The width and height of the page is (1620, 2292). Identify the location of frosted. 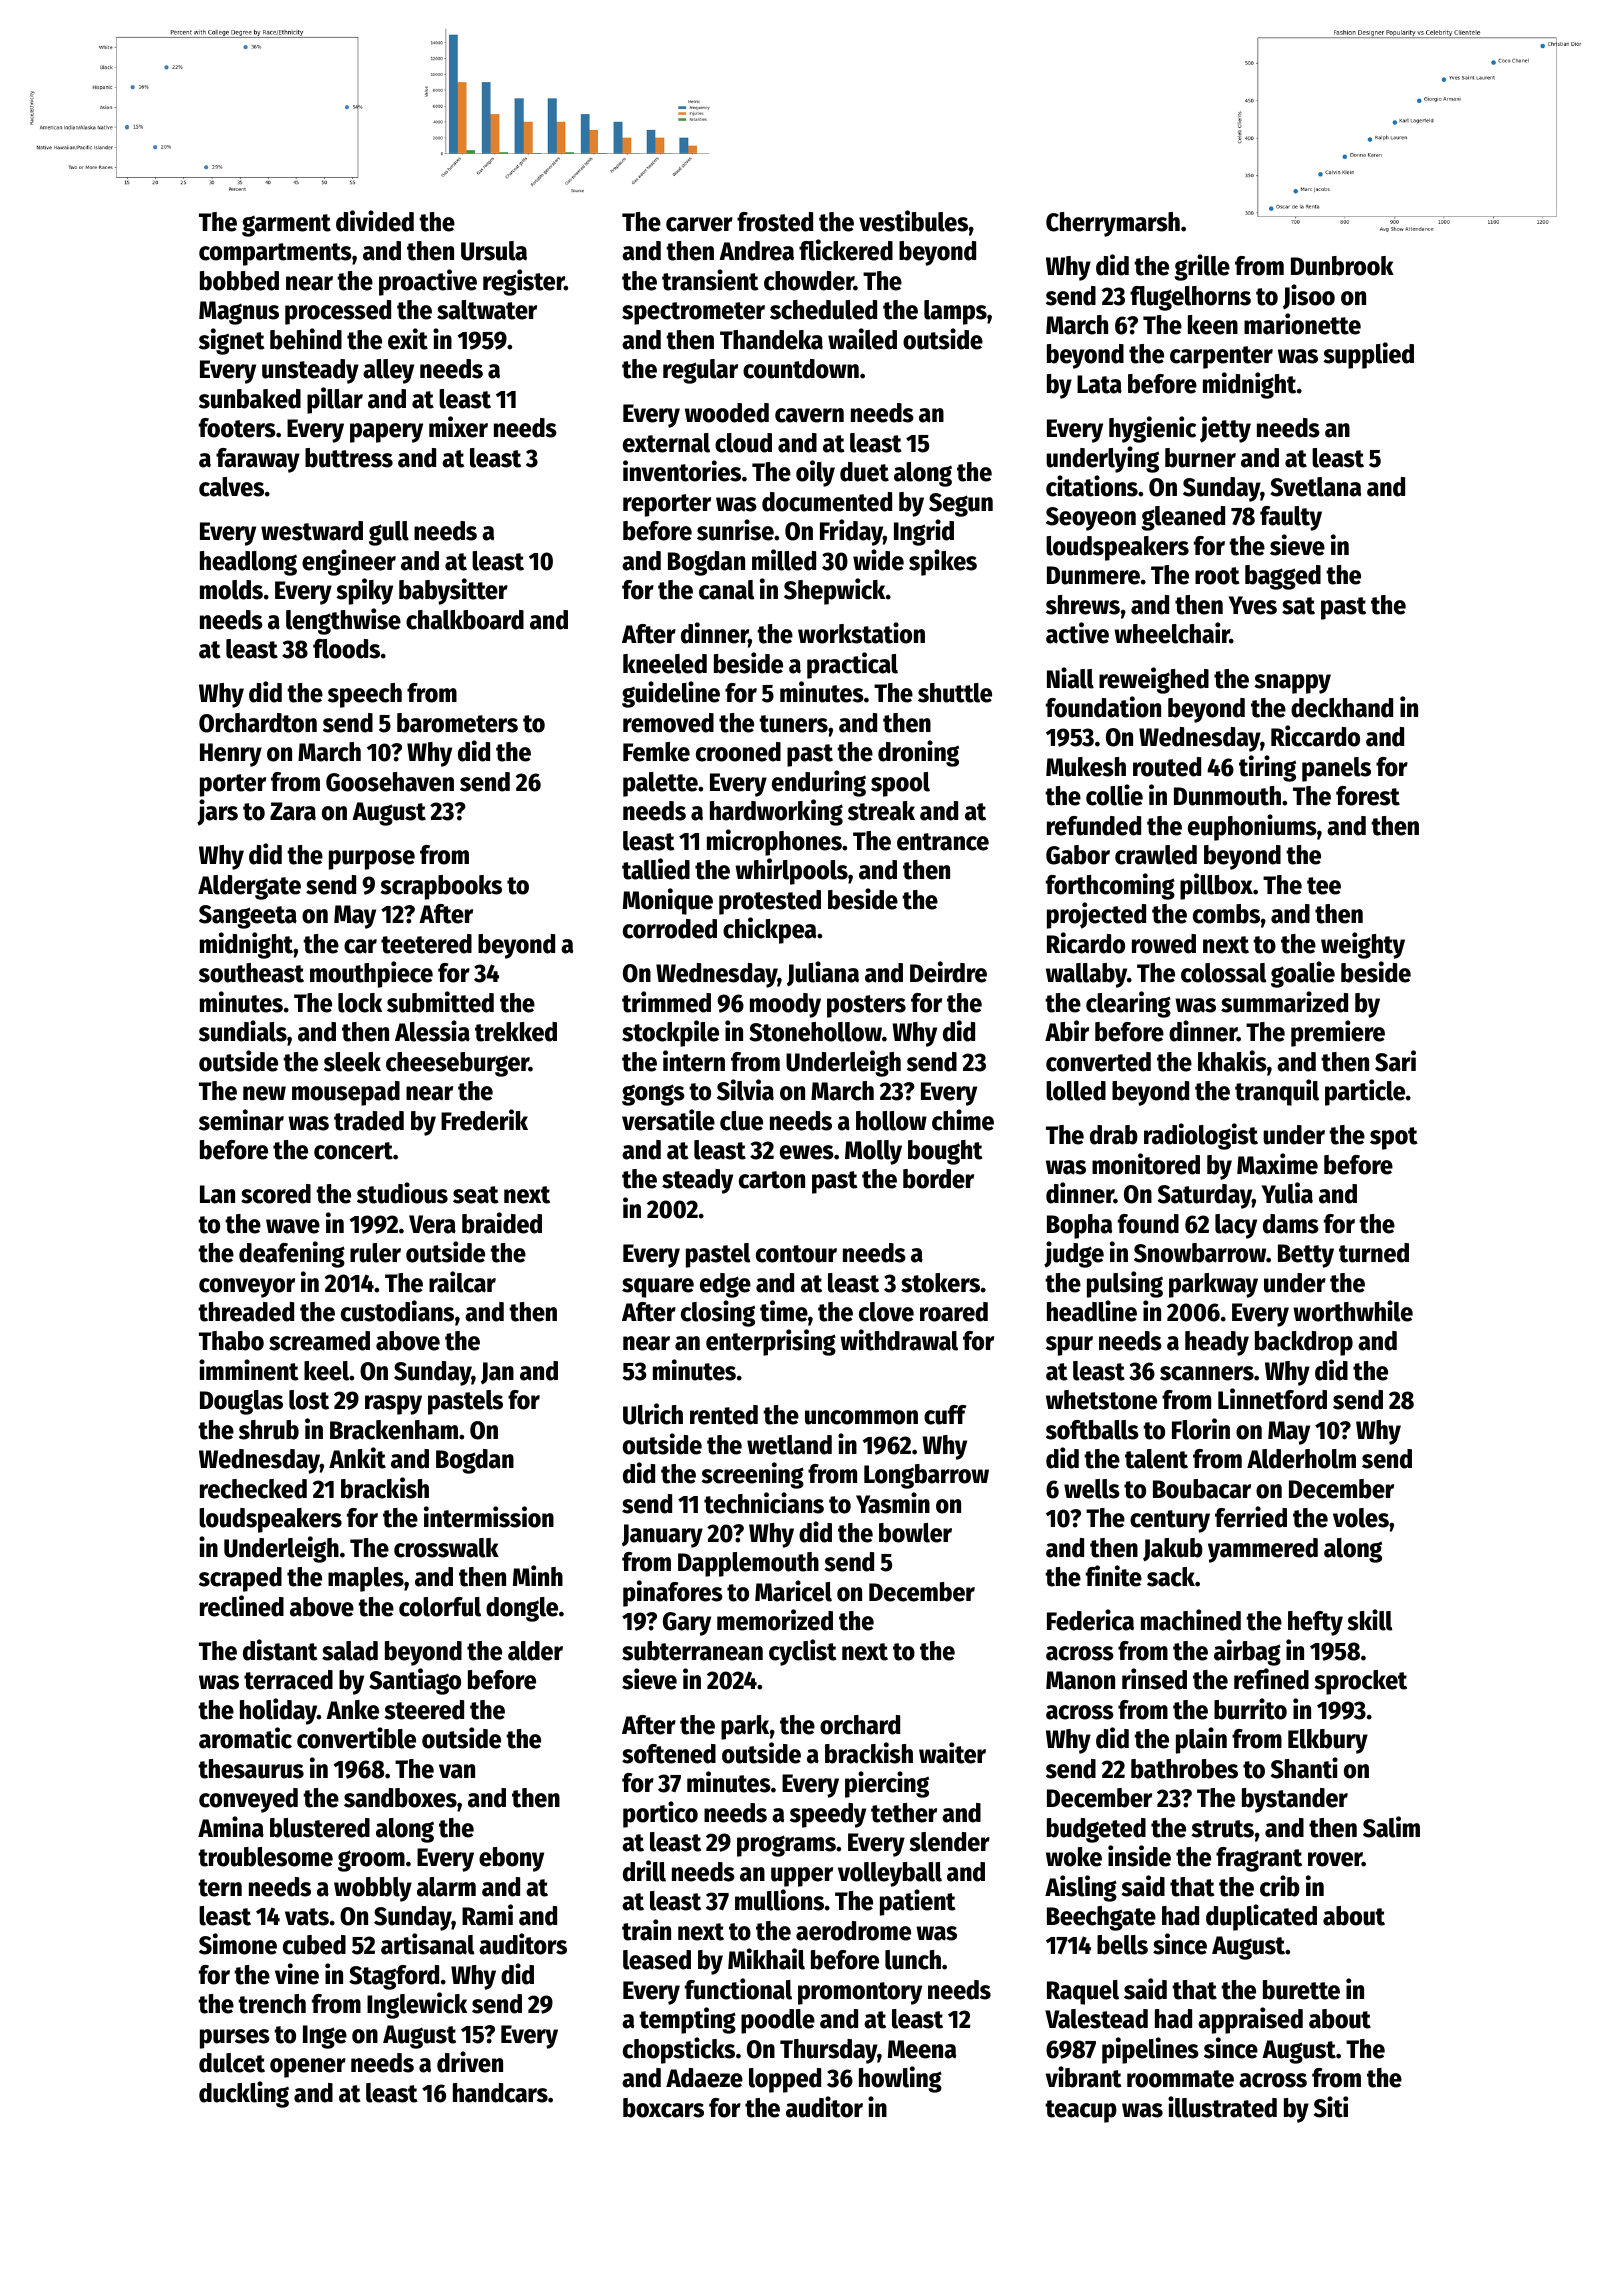
(775, 222).
